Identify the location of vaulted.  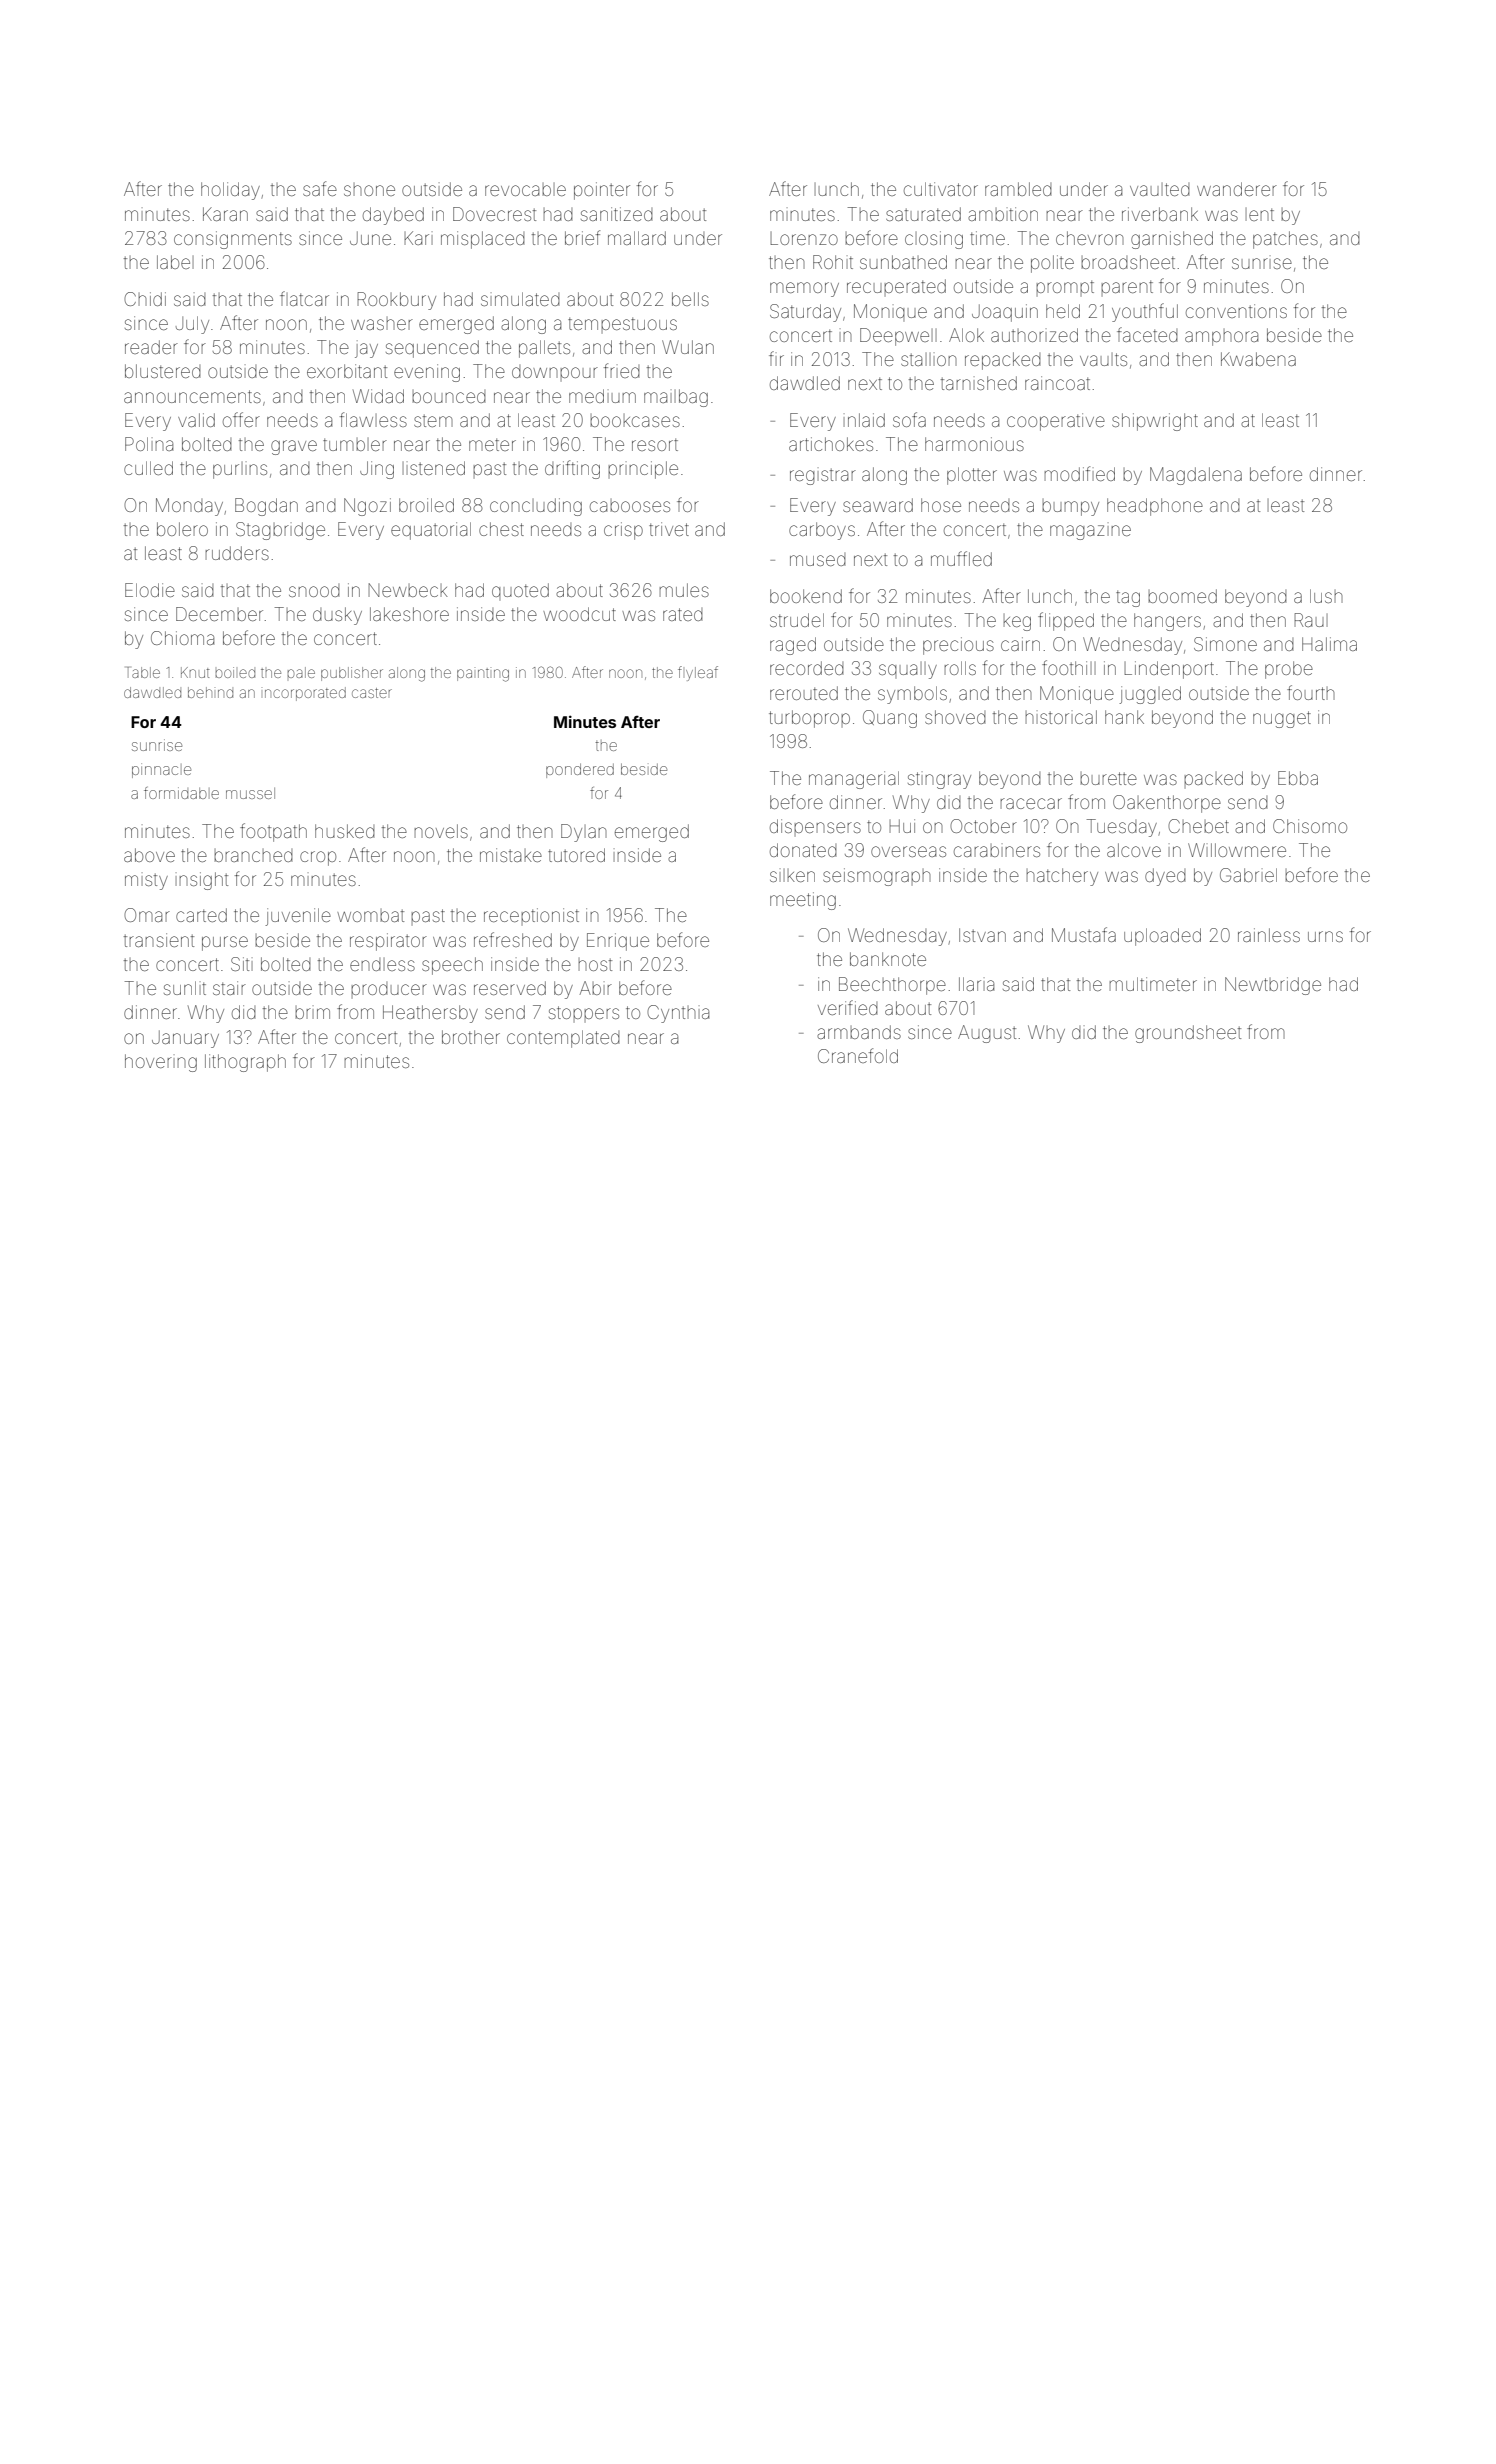
(1160, 189).
